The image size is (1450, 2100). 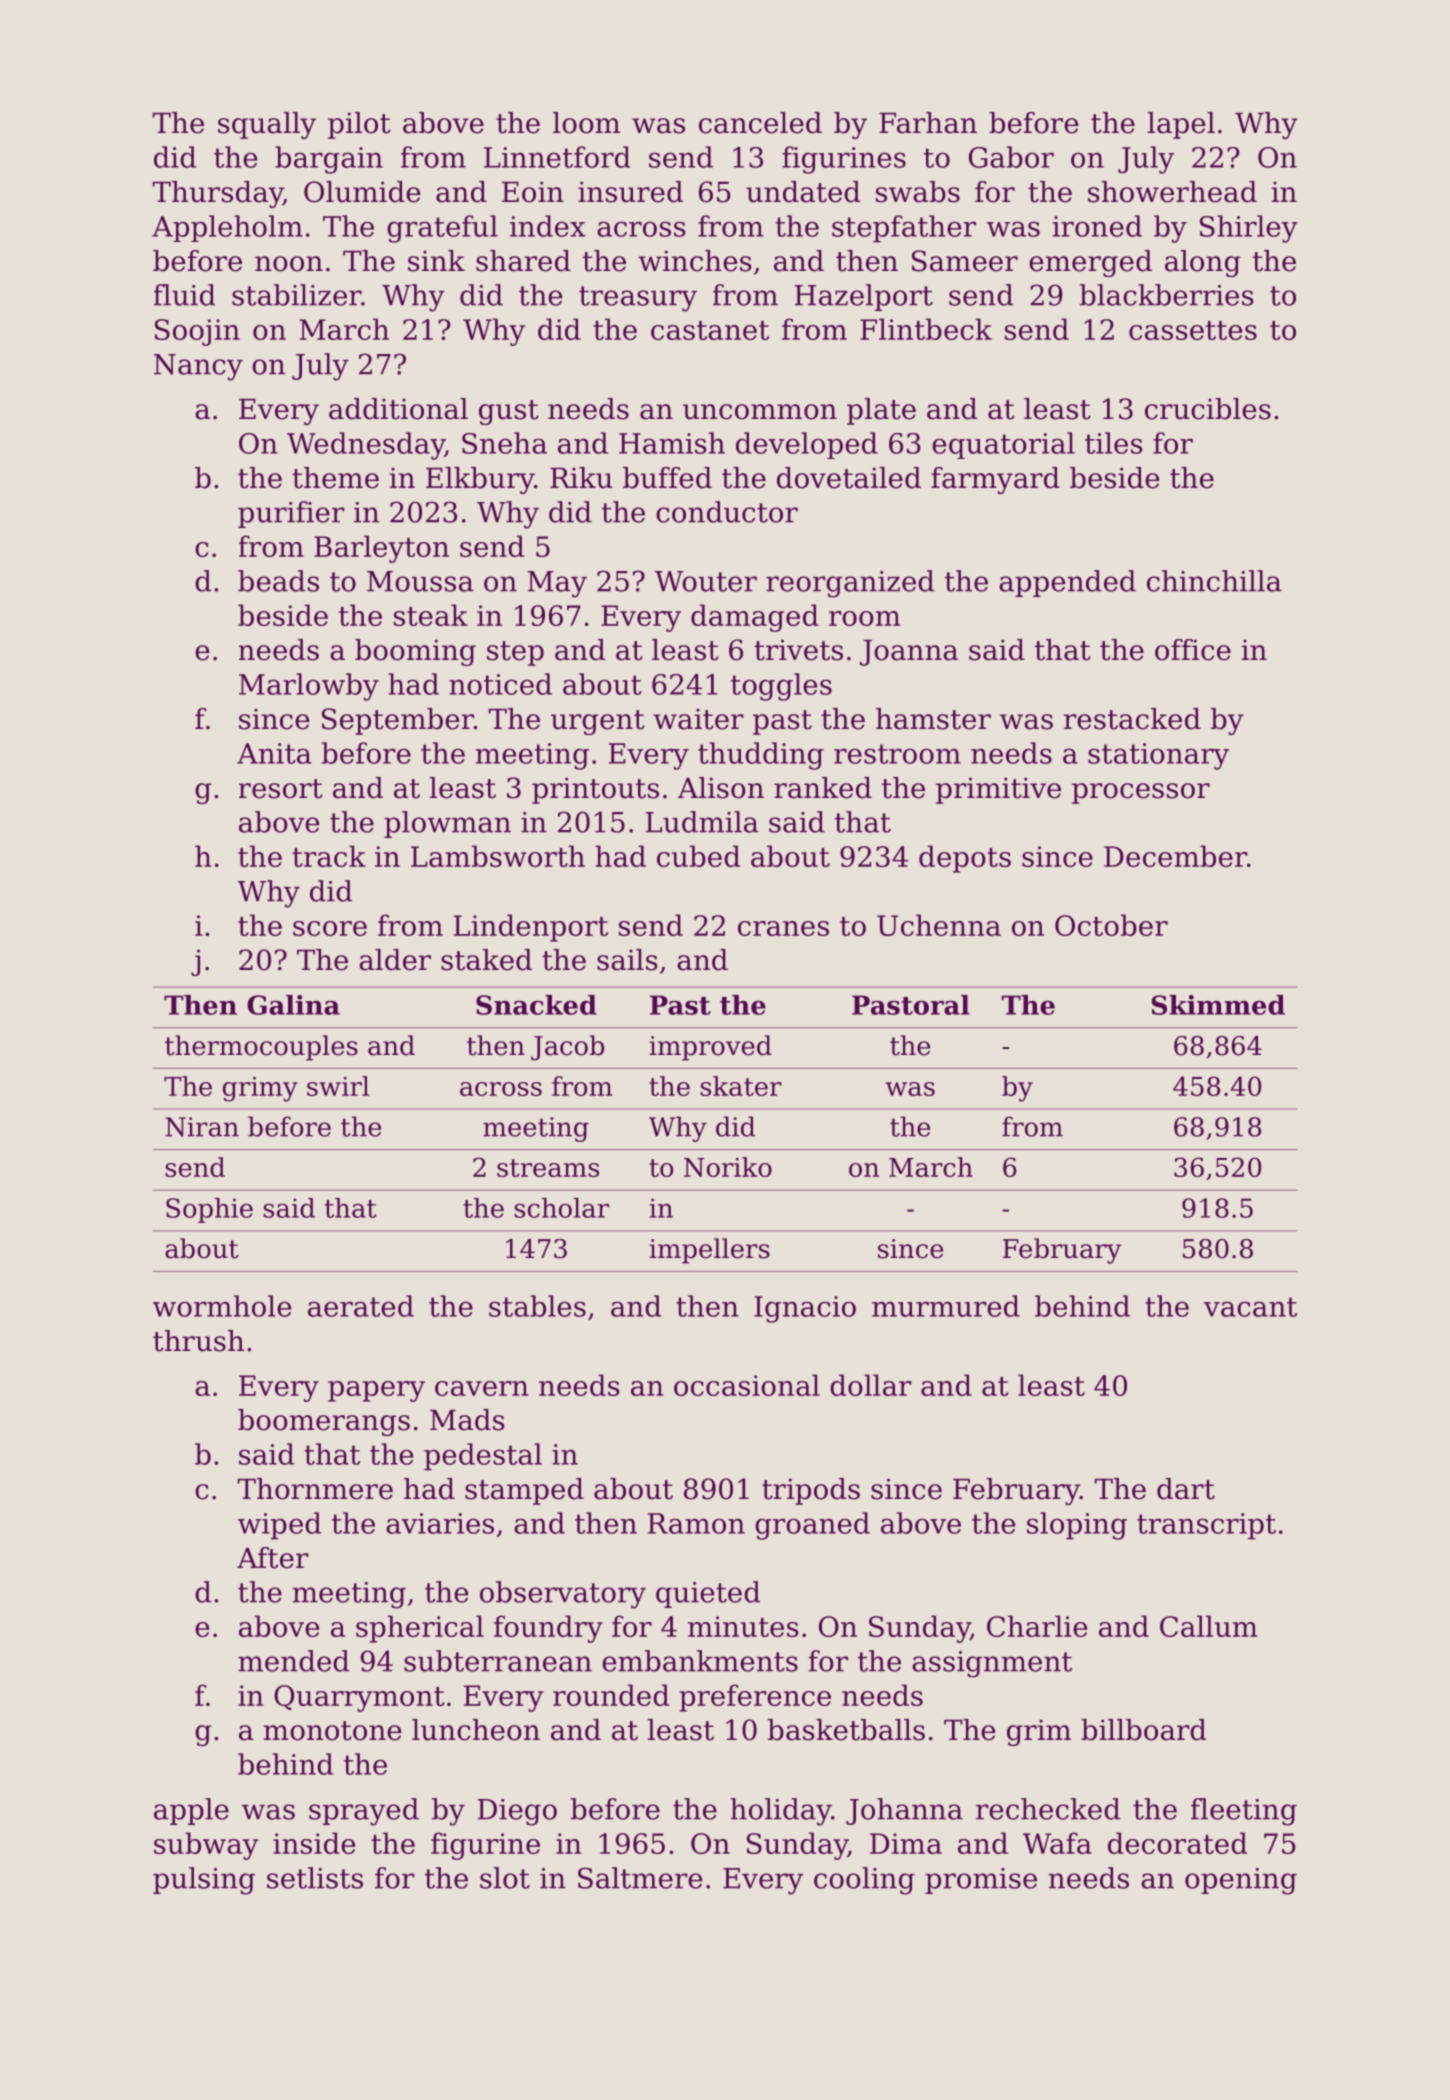 What do you see at coordinates (204, 1881) in the screenshot?
I see `pulsing` at bounding box center [204, 1881].
